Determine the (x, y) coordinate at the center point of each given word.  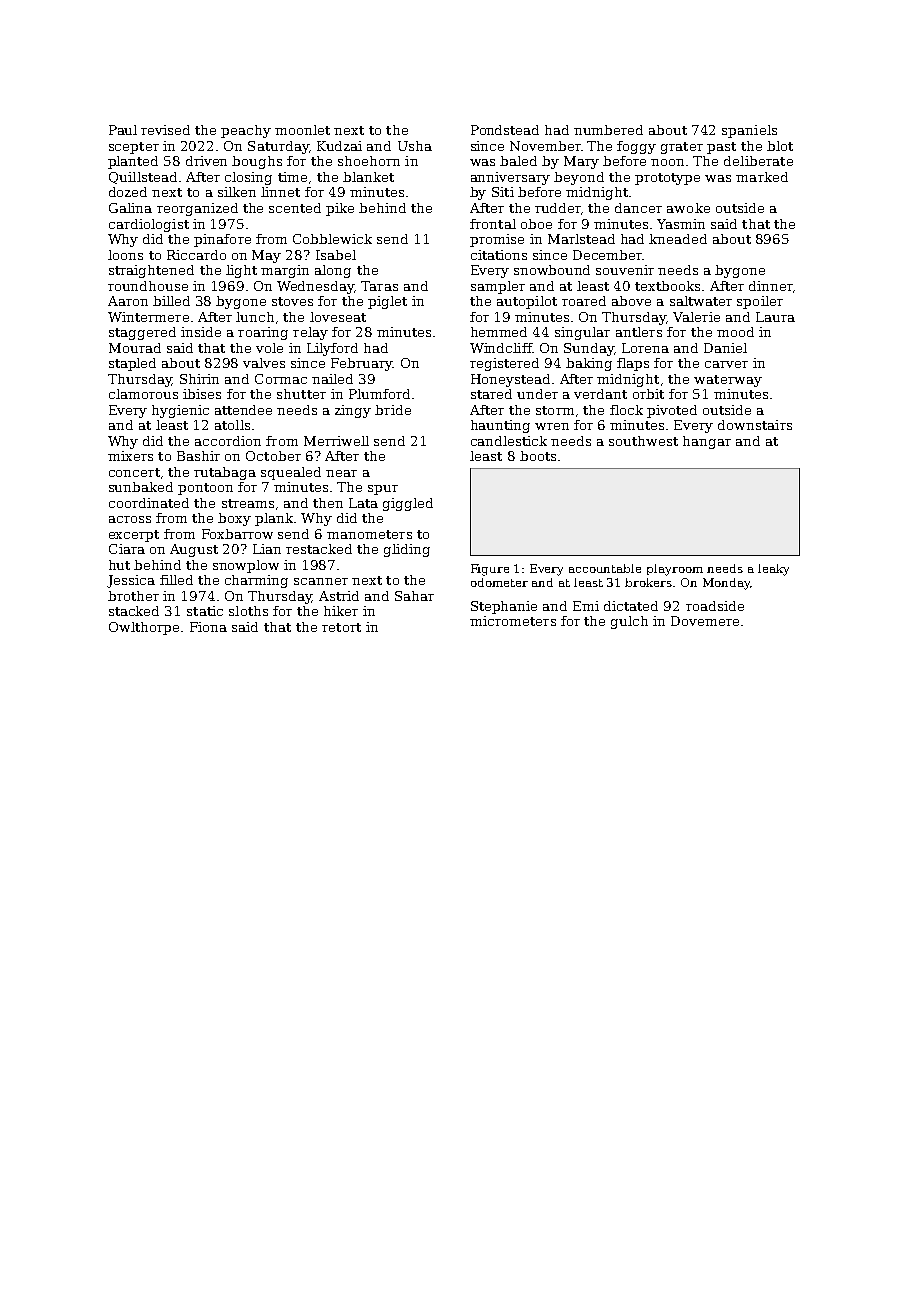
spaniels (749, 131)
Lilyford (332, 349)
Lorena (645, 348)
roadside (715, 606)
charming (256, 581)
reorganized (197, 209)
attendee (243, 410)
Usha (415, 146)
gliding (407, 550)
